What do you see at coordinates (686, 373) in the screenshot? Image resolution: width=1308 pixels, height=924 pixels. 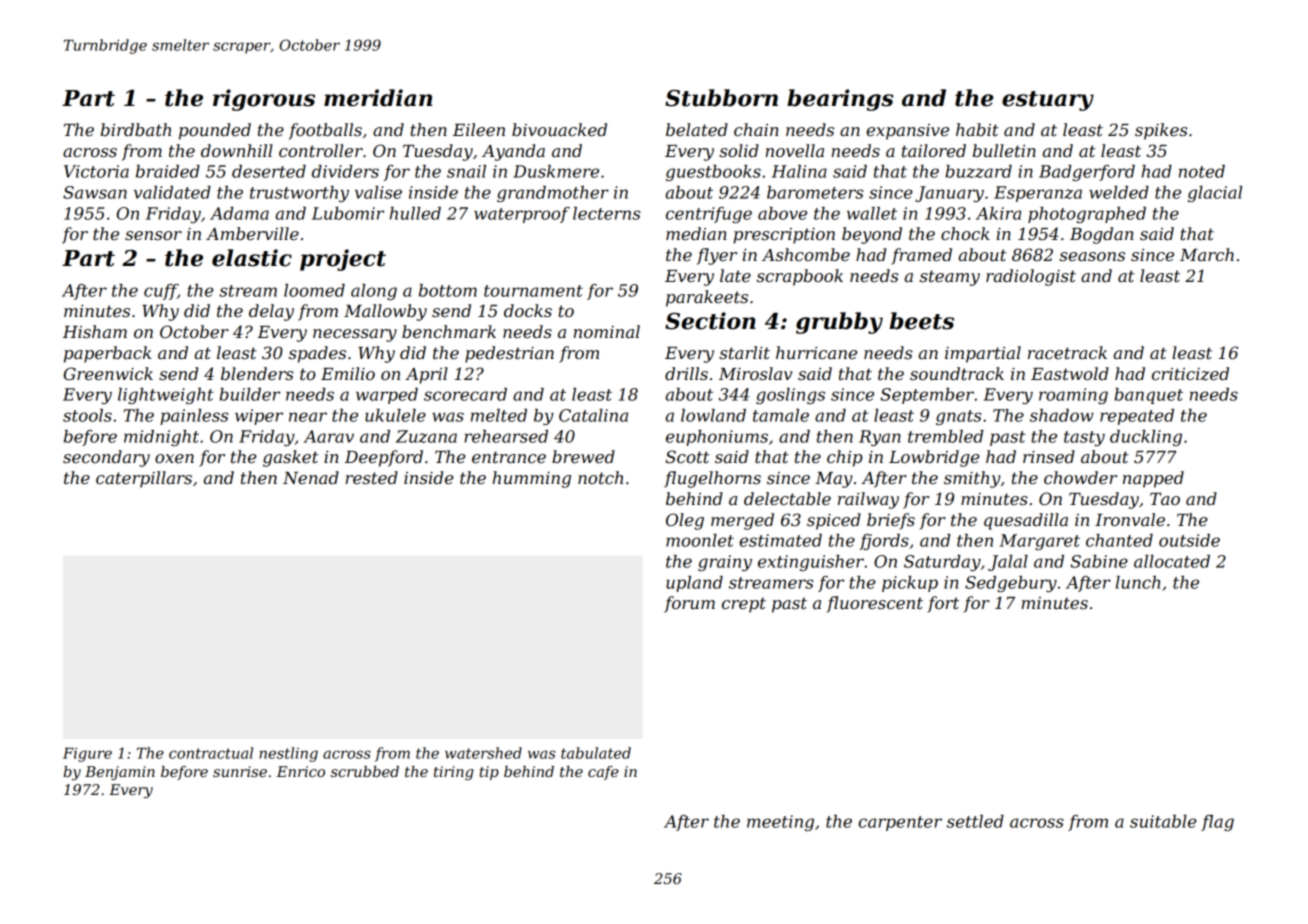 I see `drills` at bounding box center [686, 373].
